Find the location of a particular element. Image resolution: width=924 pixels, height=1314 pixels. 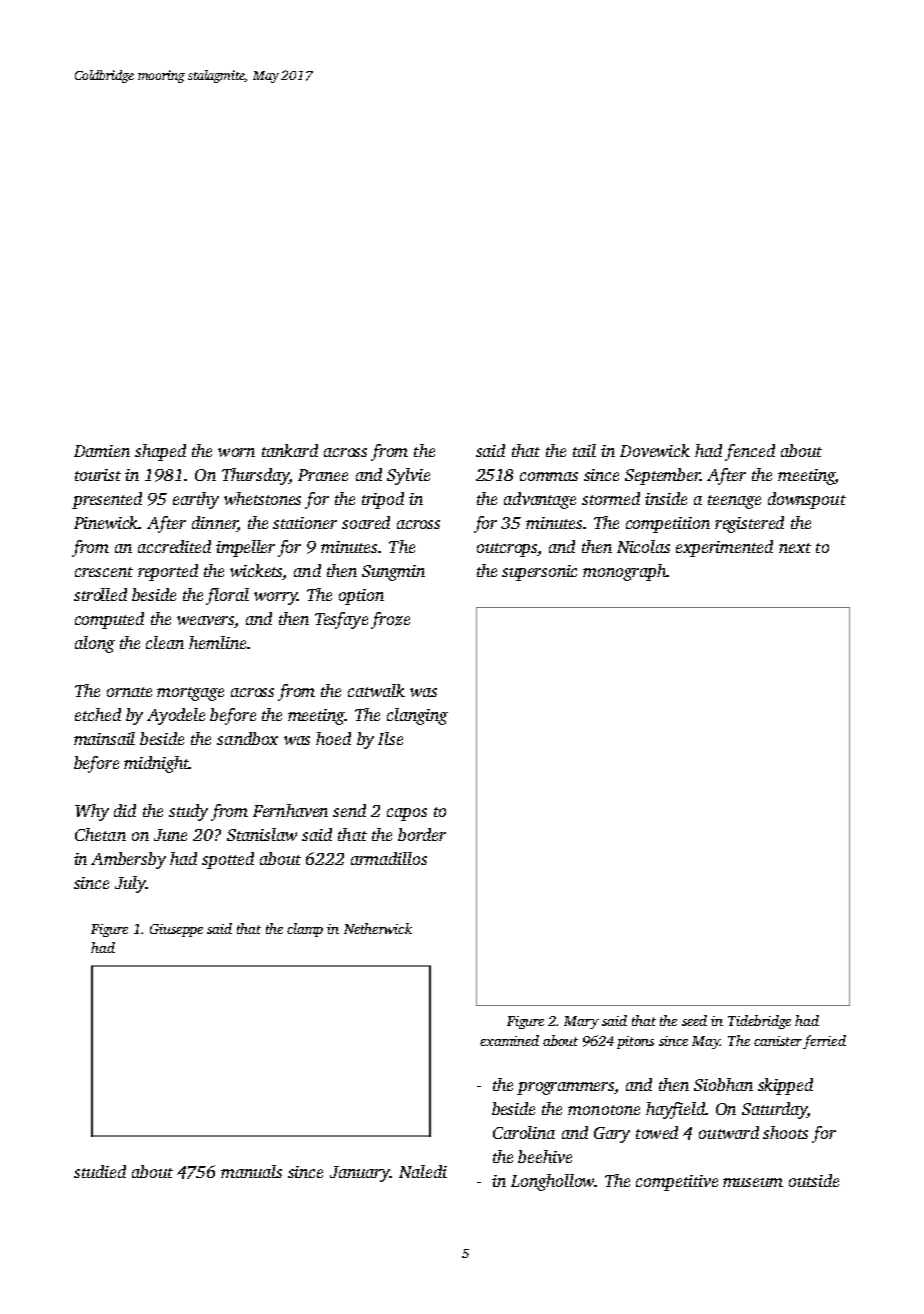

send is located at coordinates (349, 810).
